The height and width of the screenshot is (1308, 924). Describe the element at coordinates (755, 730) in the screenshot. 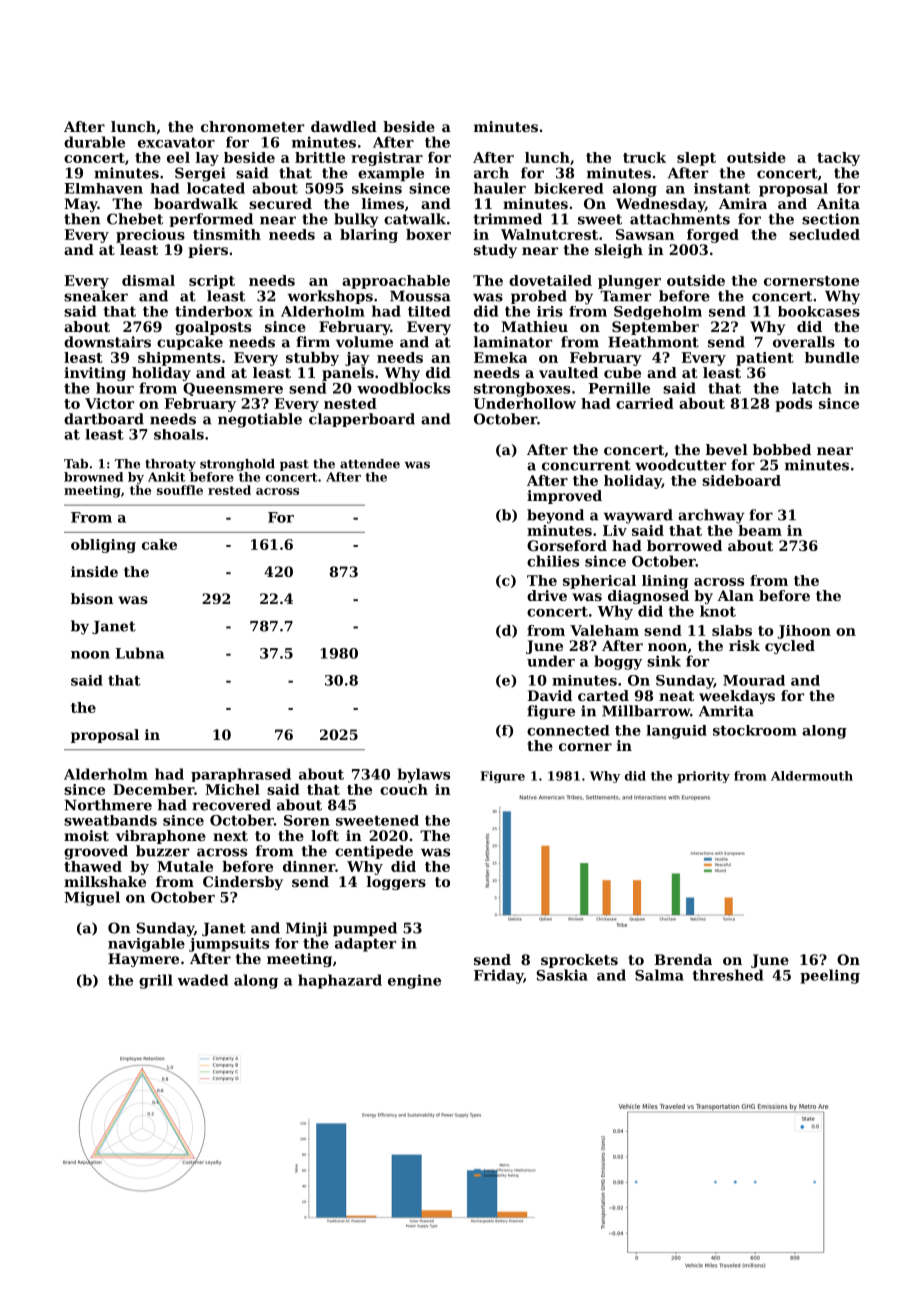

I see `stockroom` at that location.
